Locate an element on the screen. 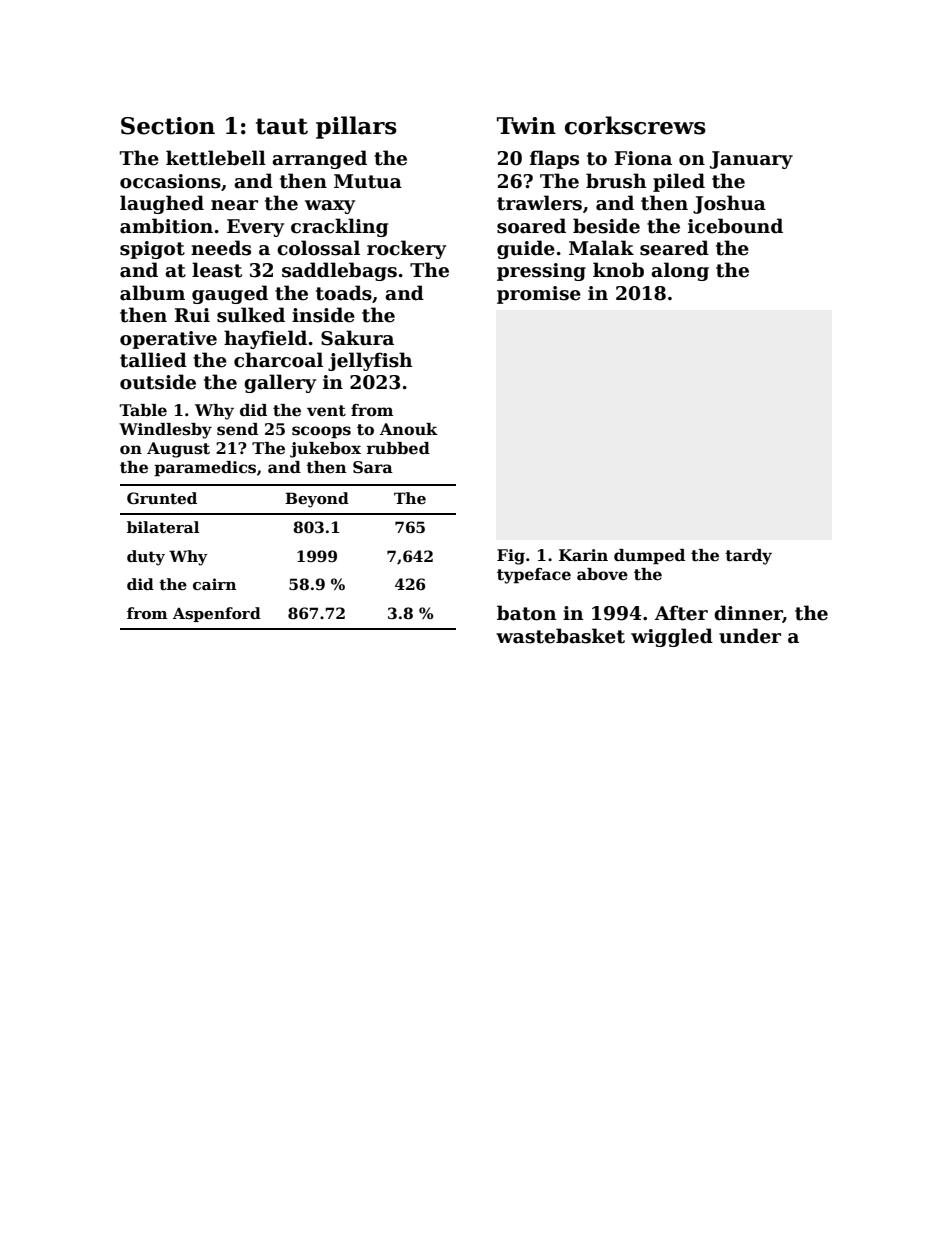 Image resolution: width=952 pixels, height=1233 pixels. corkscrews is located at coordinates (635, 125).
